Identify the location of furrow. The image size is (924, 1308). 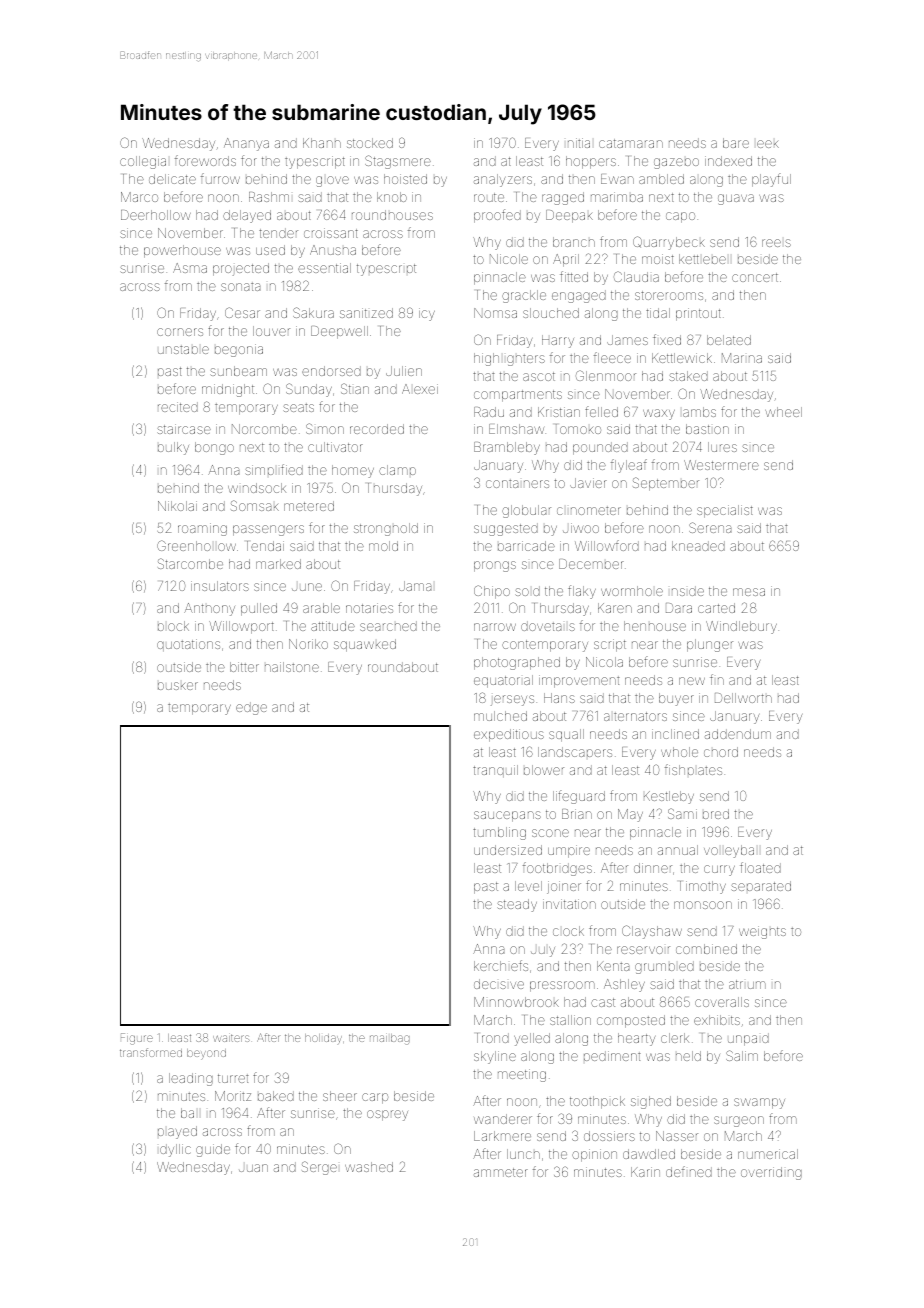
(220, 178).
